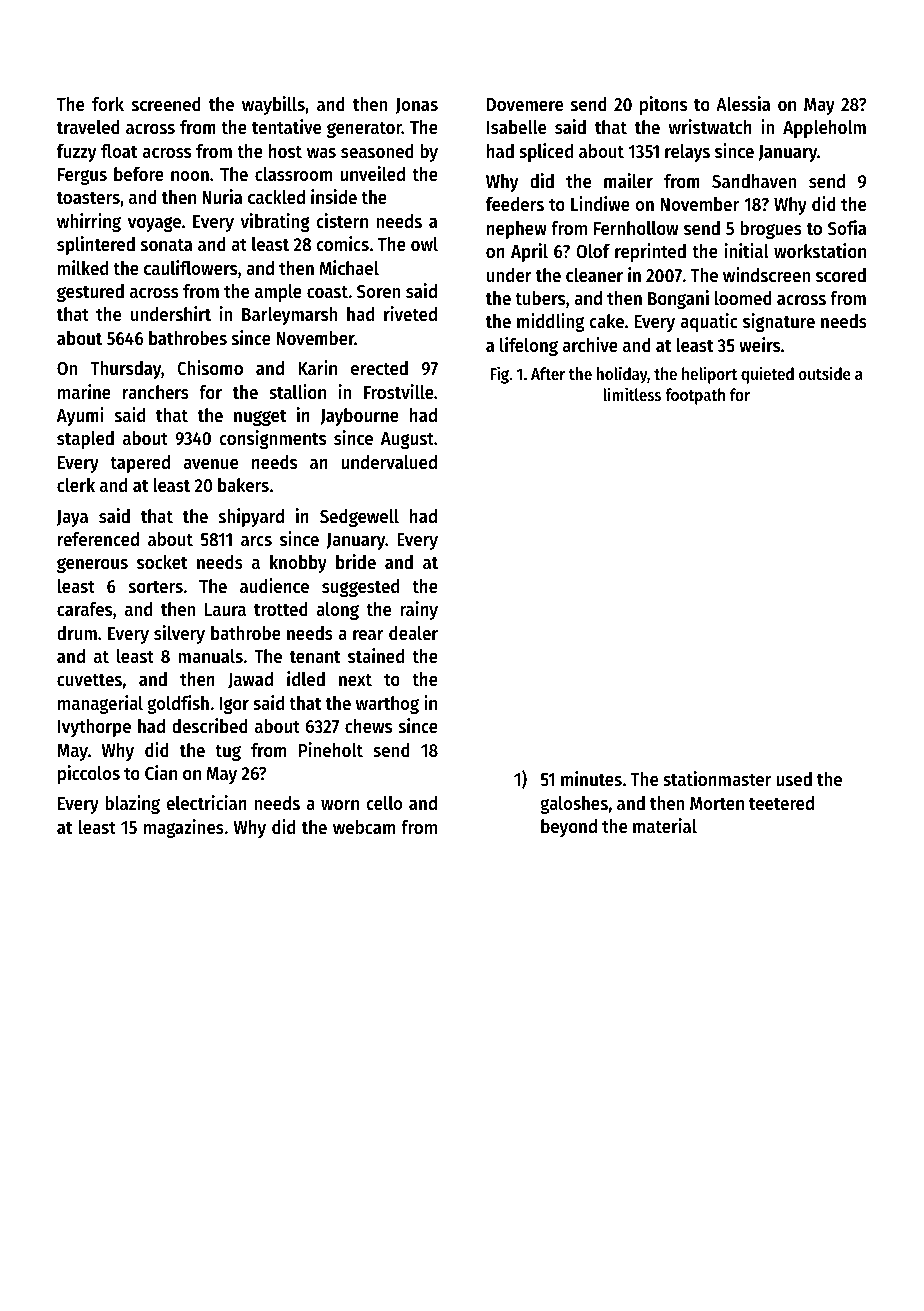  I want to click on pitons, so click(663, 105).
